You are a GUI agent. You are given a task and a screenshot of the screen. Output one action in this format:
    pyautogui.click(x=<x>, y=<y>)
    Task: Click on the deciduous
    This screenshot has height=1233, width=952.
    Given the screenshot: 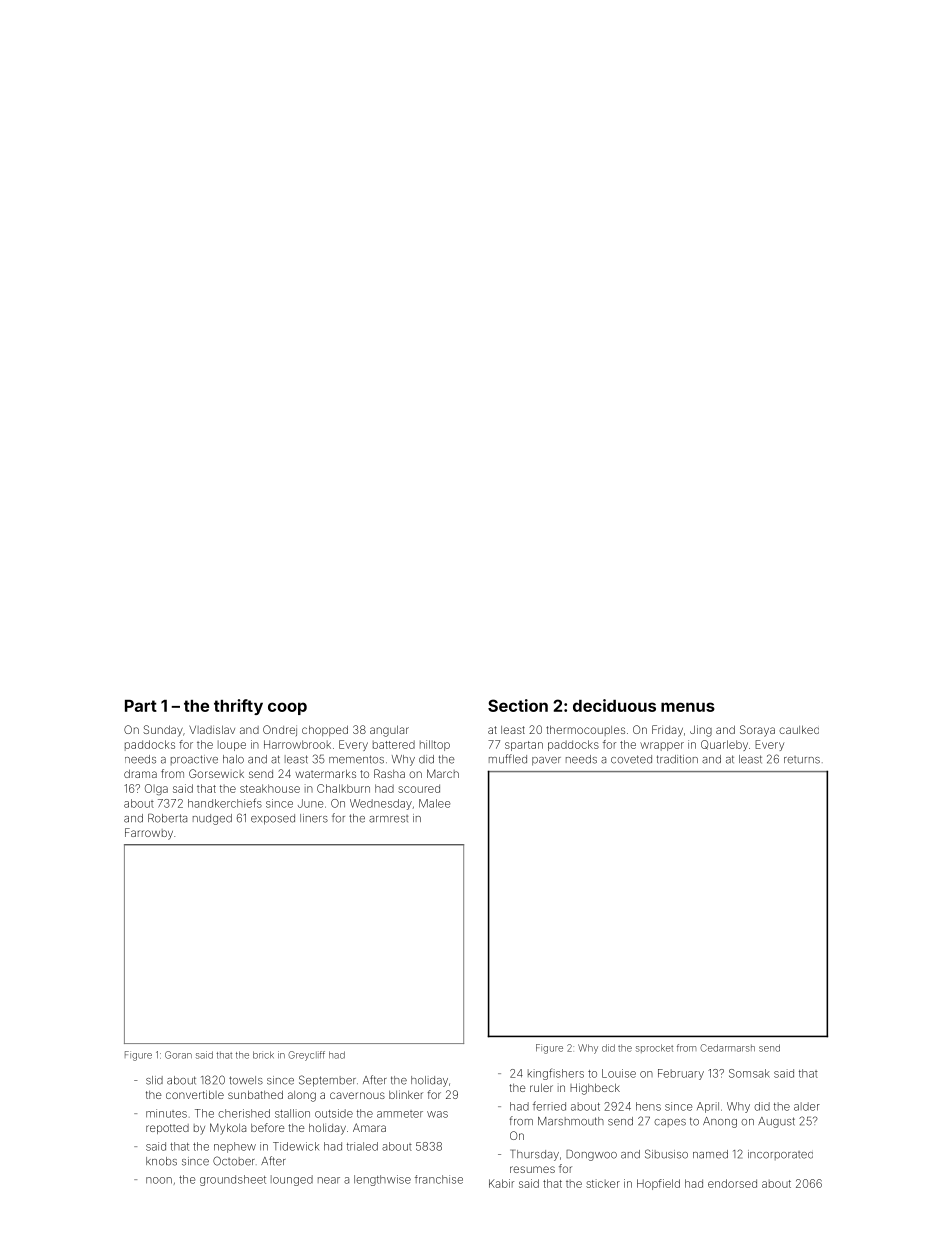 What is the action you would take?
    pyautogui.click(x=614, y=705)
